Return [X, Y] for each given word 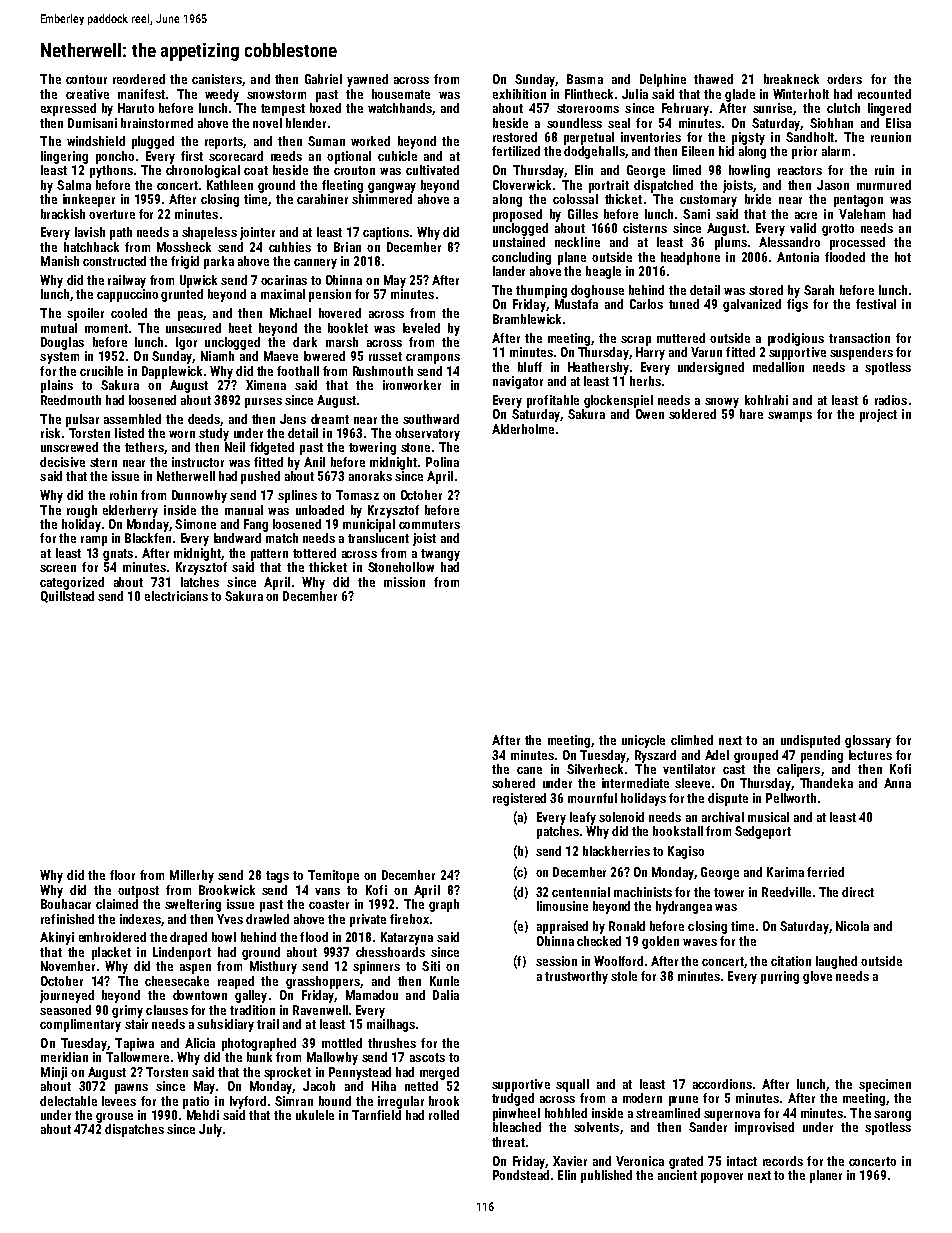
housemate [401, 94]
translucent [378, 538]
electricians [176, 596]
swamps [790, 417]
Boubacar [66, 904]
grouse [114, 1118]
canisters [217, 79]
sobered [513, 783]
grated [686, 1162]
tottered [314, 553]
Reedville [786, 892]
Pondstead [521, 1175]
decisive [62, 462]
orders [844, 79]
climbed [692, 740]
